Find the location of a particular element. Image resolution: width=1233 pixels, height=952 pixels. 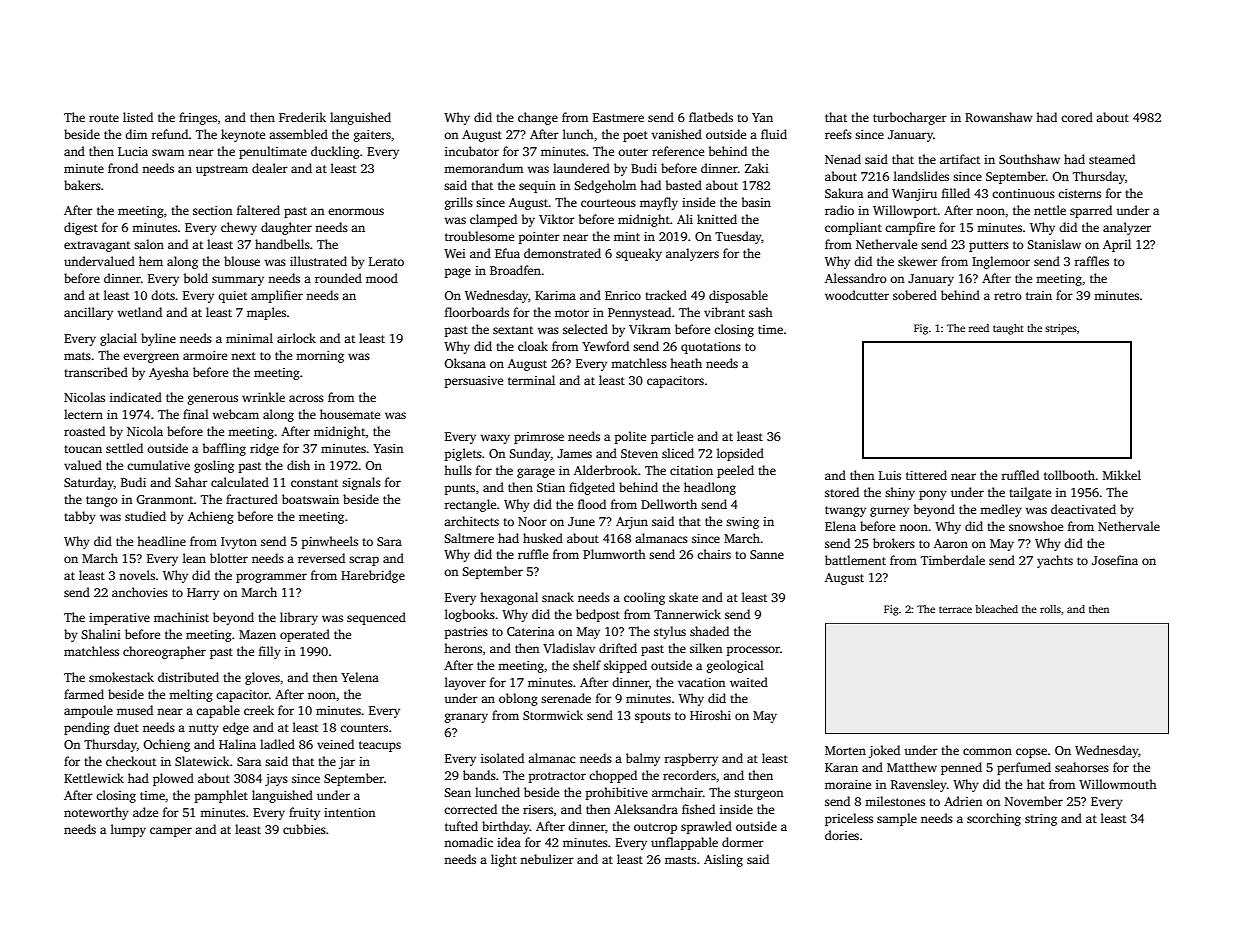

retro is located at coordinates (1008, 296).
